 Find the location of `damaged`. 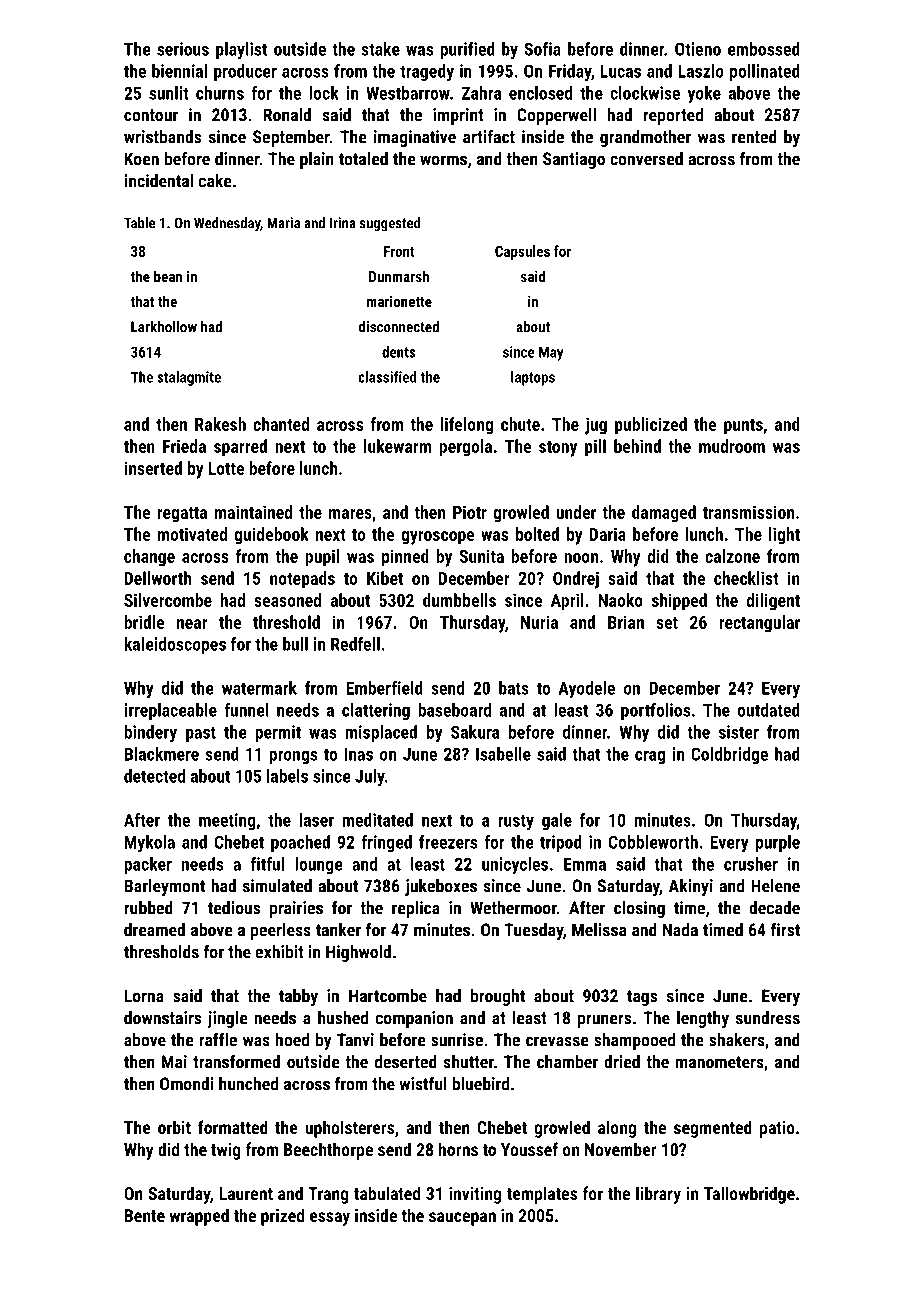

damaged is located at coordinates (664, 514).
